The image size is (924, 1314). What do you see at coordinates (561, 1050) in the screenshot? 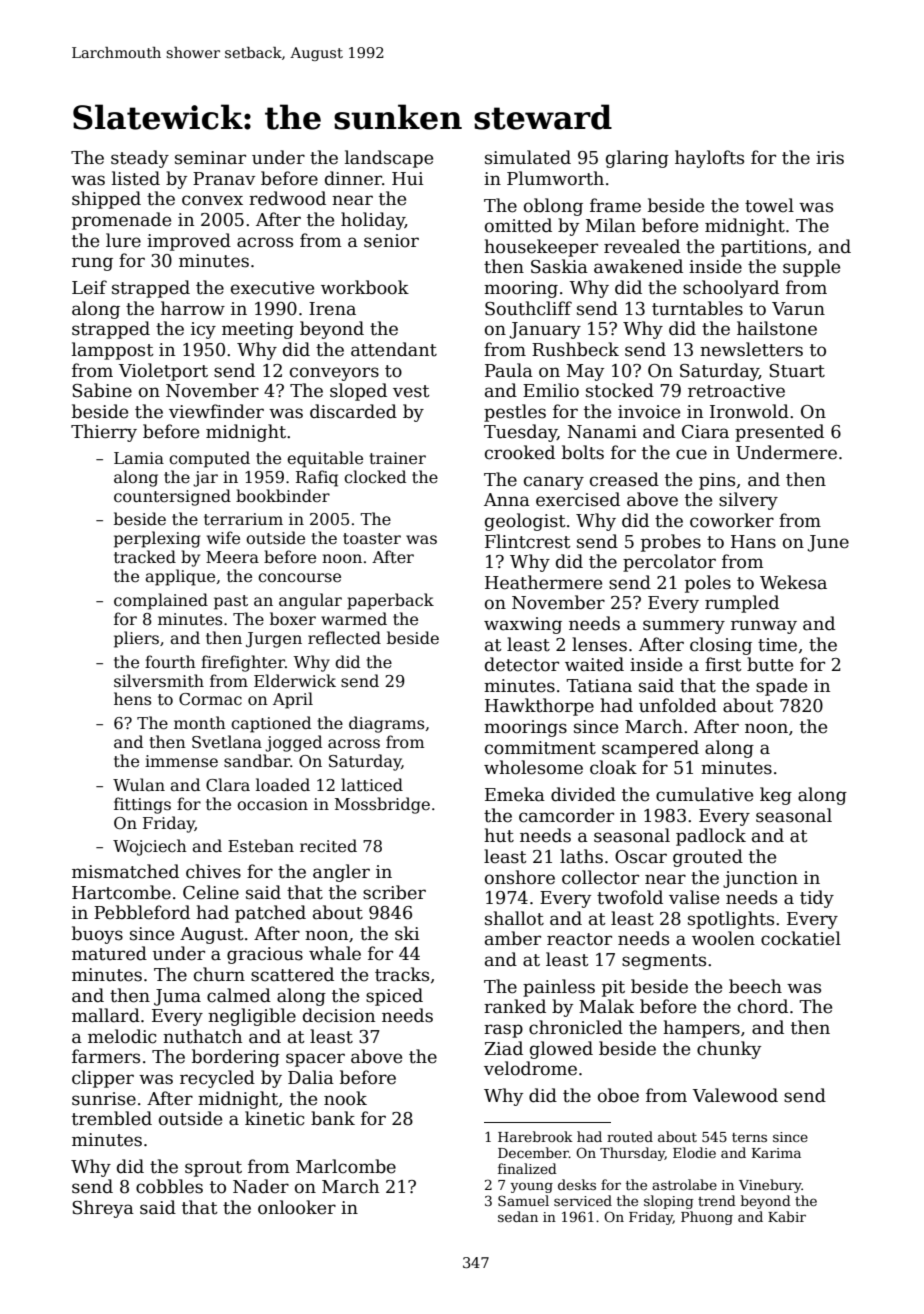
I see `glowed` at bounding box center [561, 1050].
